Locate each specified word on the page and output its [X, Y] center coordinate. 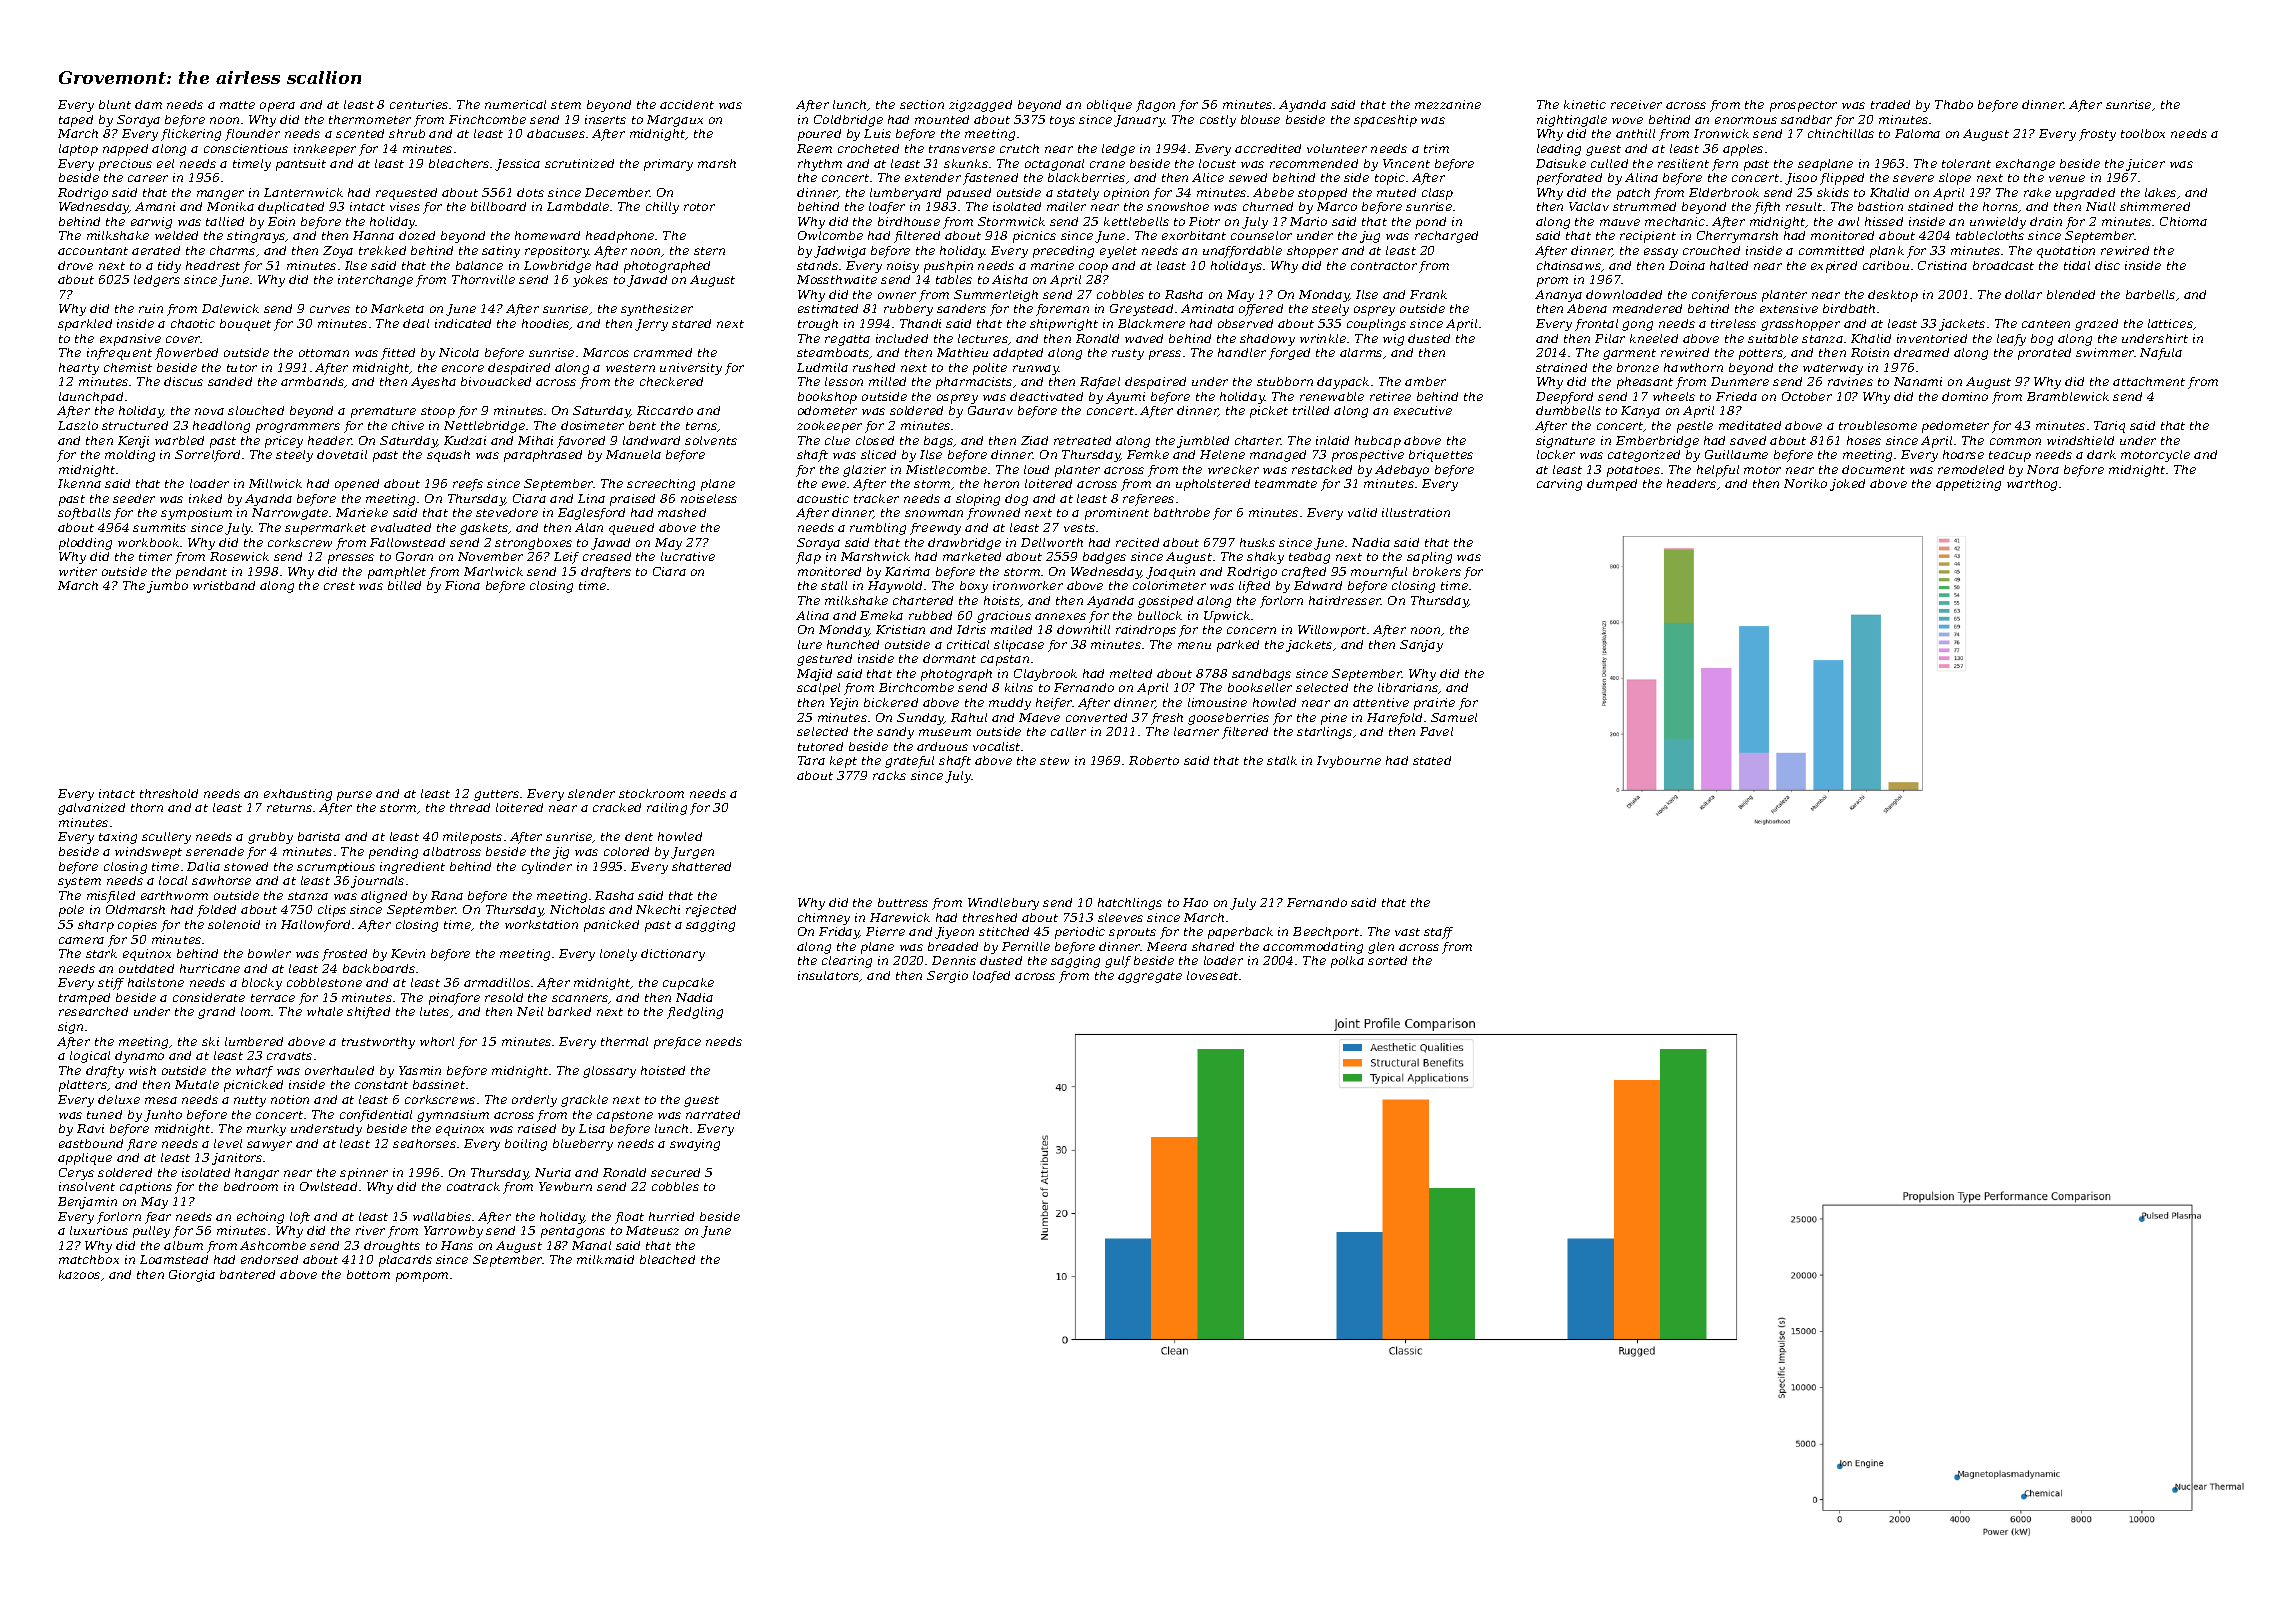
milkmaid [605, 1259]
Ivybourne [1349, 762]
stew [1054, 761]
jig [561, 853]
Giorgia [192, 1276]
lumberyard [905, 194]
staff [1438, 933]
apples [1743, 150]
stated [1432, 760]
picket [1269, 412]
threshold [169, 793]
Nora [2043, 469]
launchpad [91, 398]
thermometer [370, 119]
